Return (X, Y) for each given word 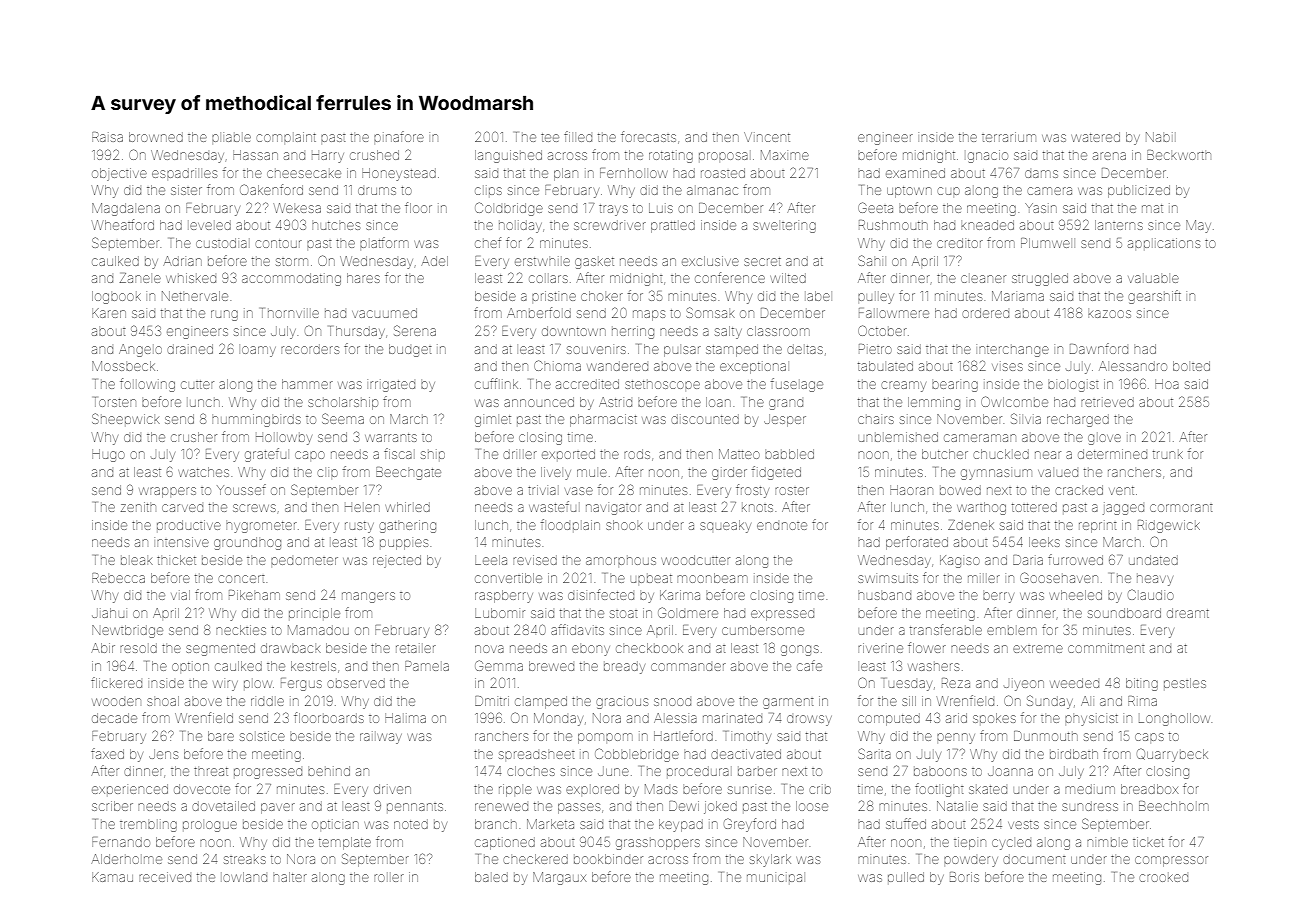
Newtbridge (127, 631)
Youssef (241, 489)
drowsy (809, 720)
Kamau (112, 877)
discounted (705, 419)
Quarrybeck (1172, 755)
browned (156, 137)
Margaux (559, 878)
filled (578, 136)
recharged (1078, 420)
